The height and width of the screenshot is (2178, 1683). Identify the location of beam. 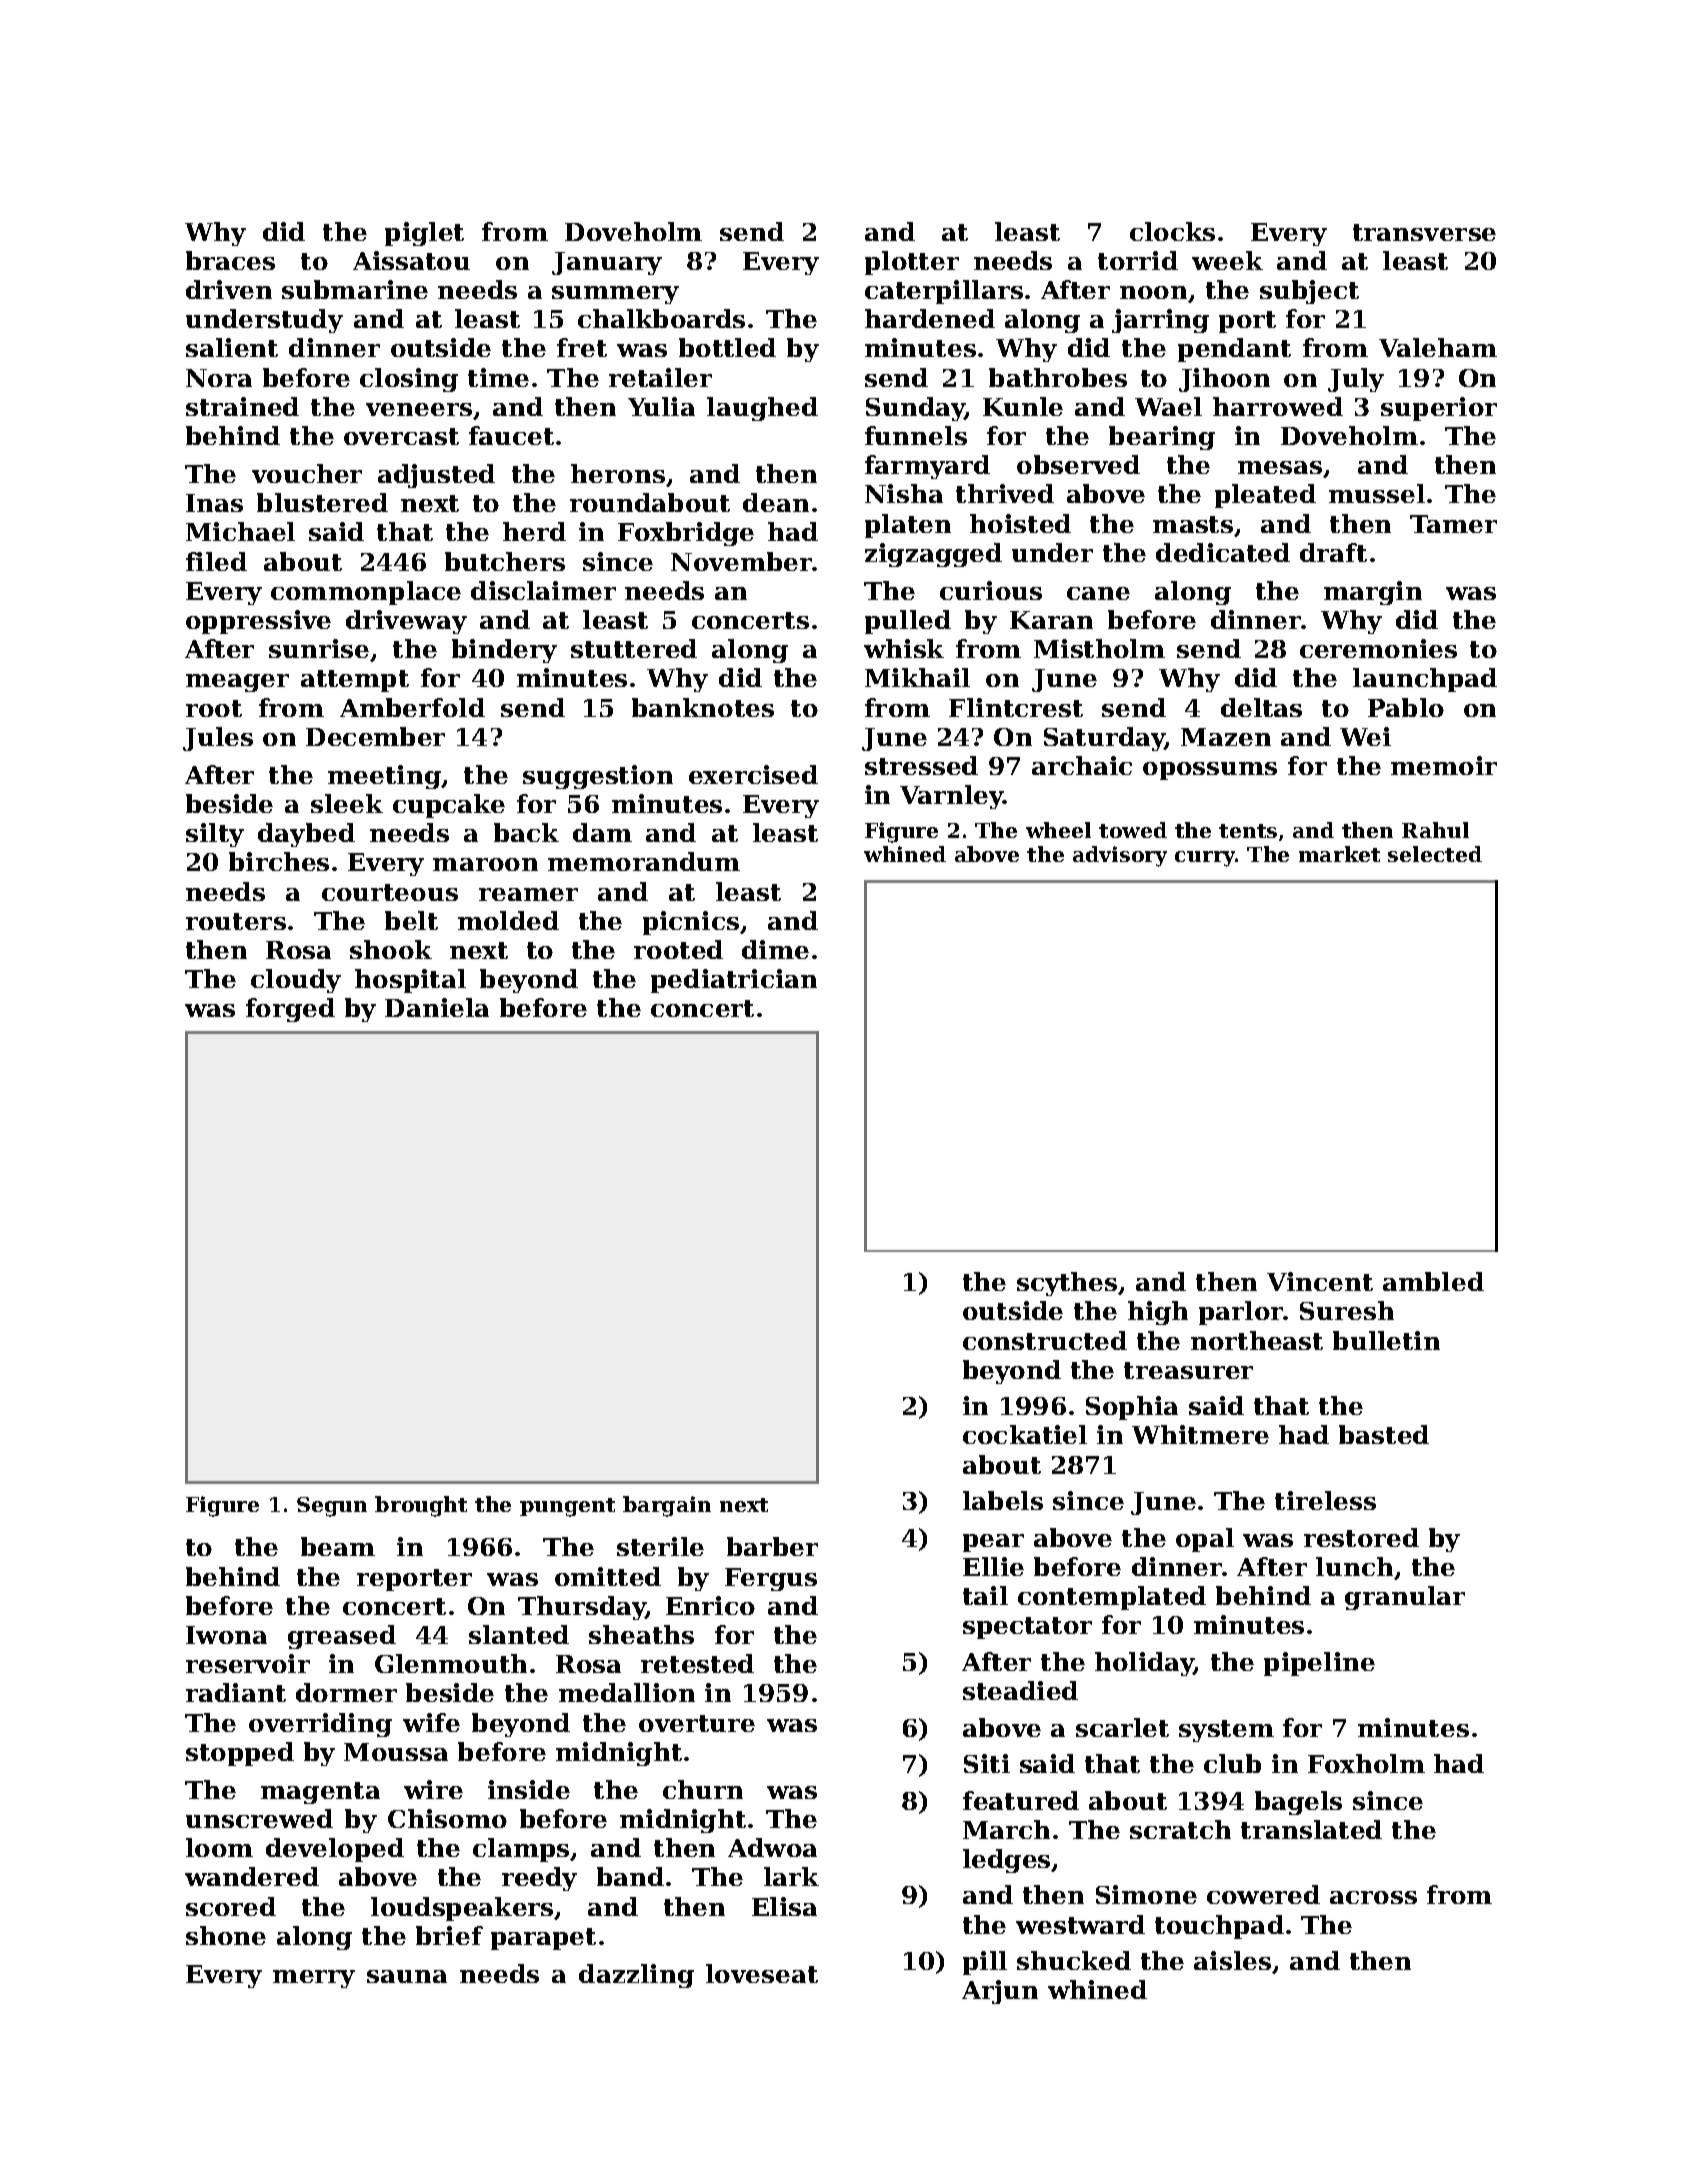
(338, 1546).
